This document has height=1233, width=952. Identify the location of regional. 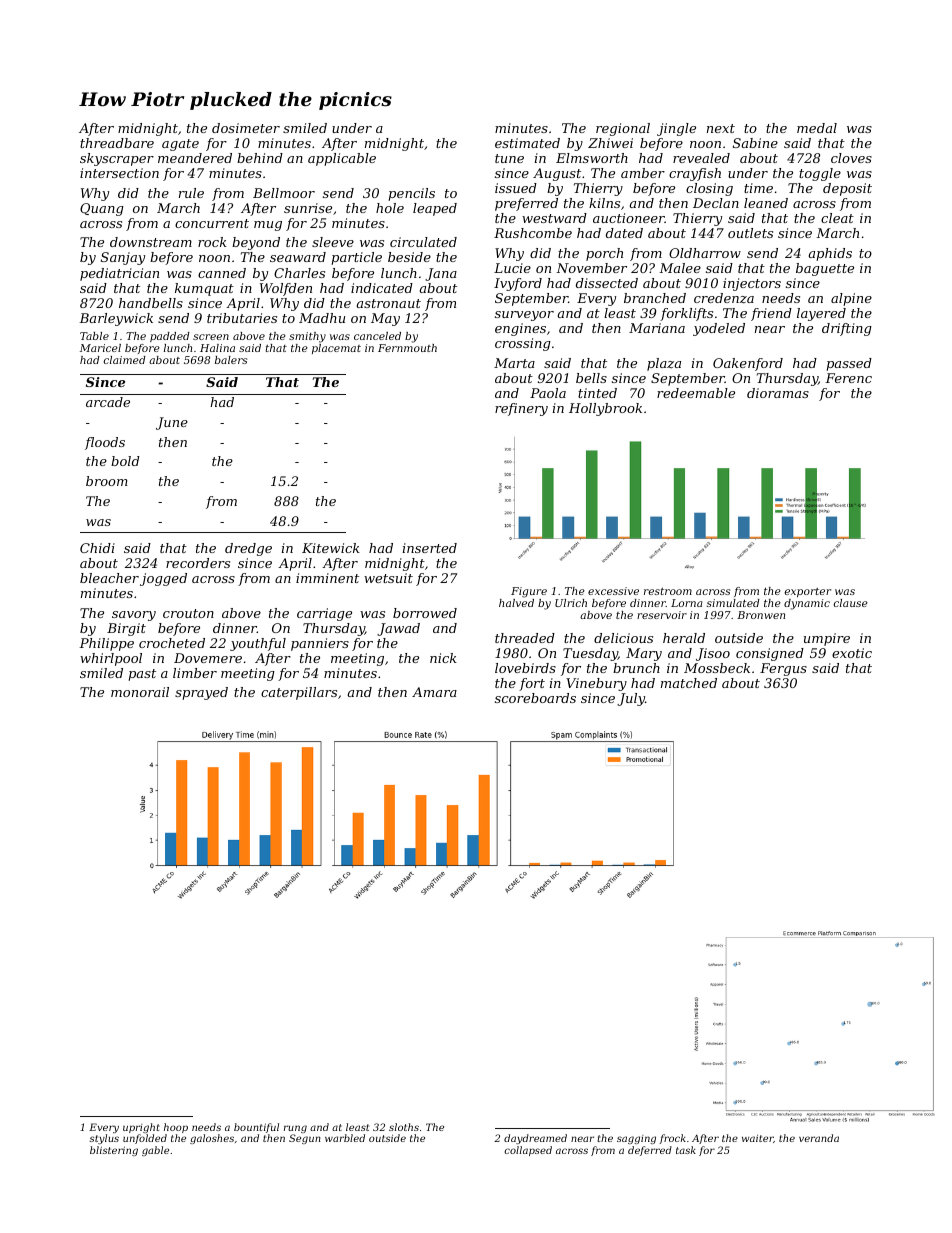
(623, 129).
